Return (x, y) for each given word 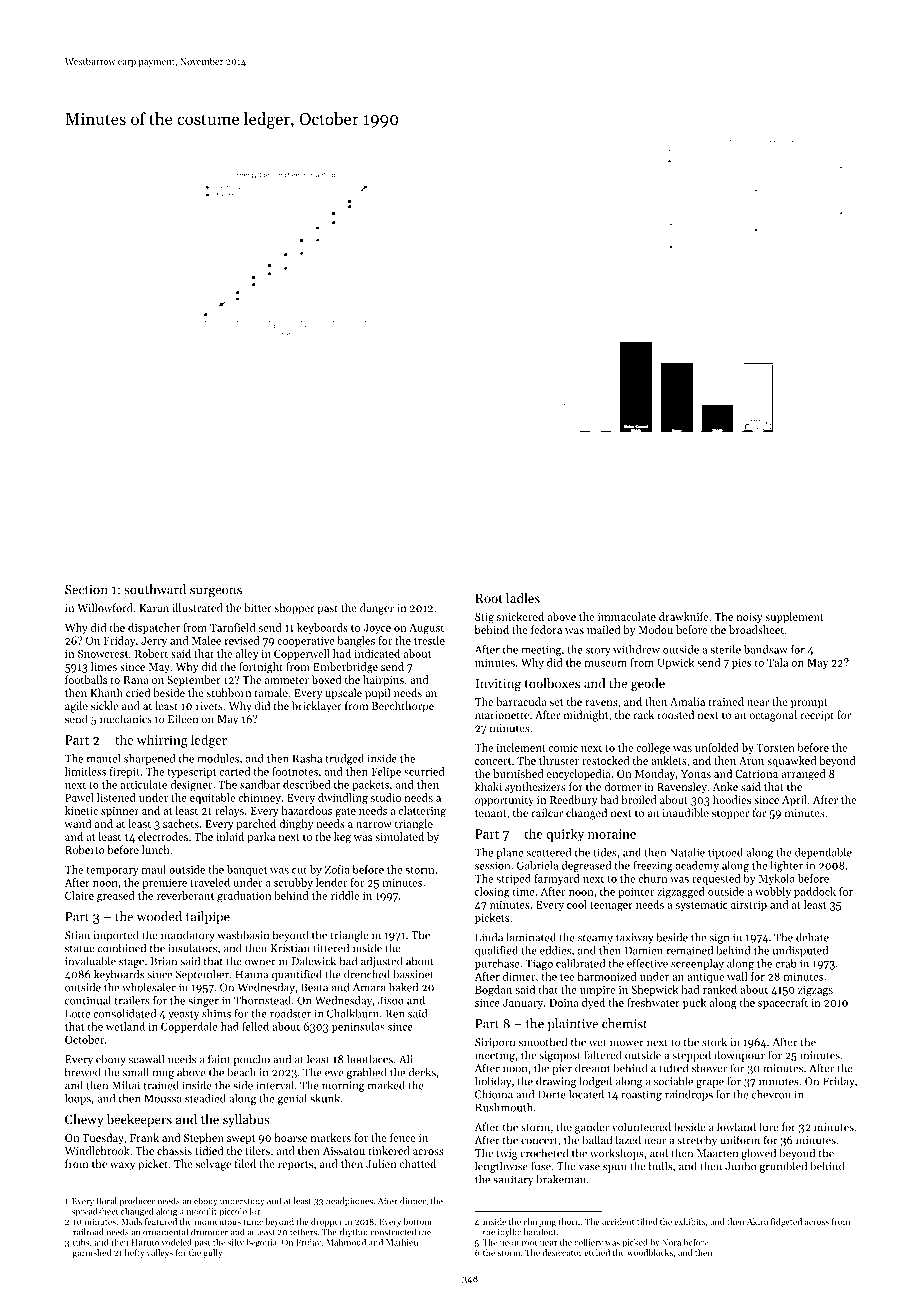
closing (492, 892)
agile (76, 707)
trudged (344, 759)
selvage (213, 1165)
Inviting (498, 685)
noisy (749, 618)
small (136, 1072)
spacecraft (783, 1003)
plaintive (572, 1024)
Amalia (687, 701)
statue (80, 949)
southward (155, 589)
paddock (815, 892)
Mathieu (402, 1242)
